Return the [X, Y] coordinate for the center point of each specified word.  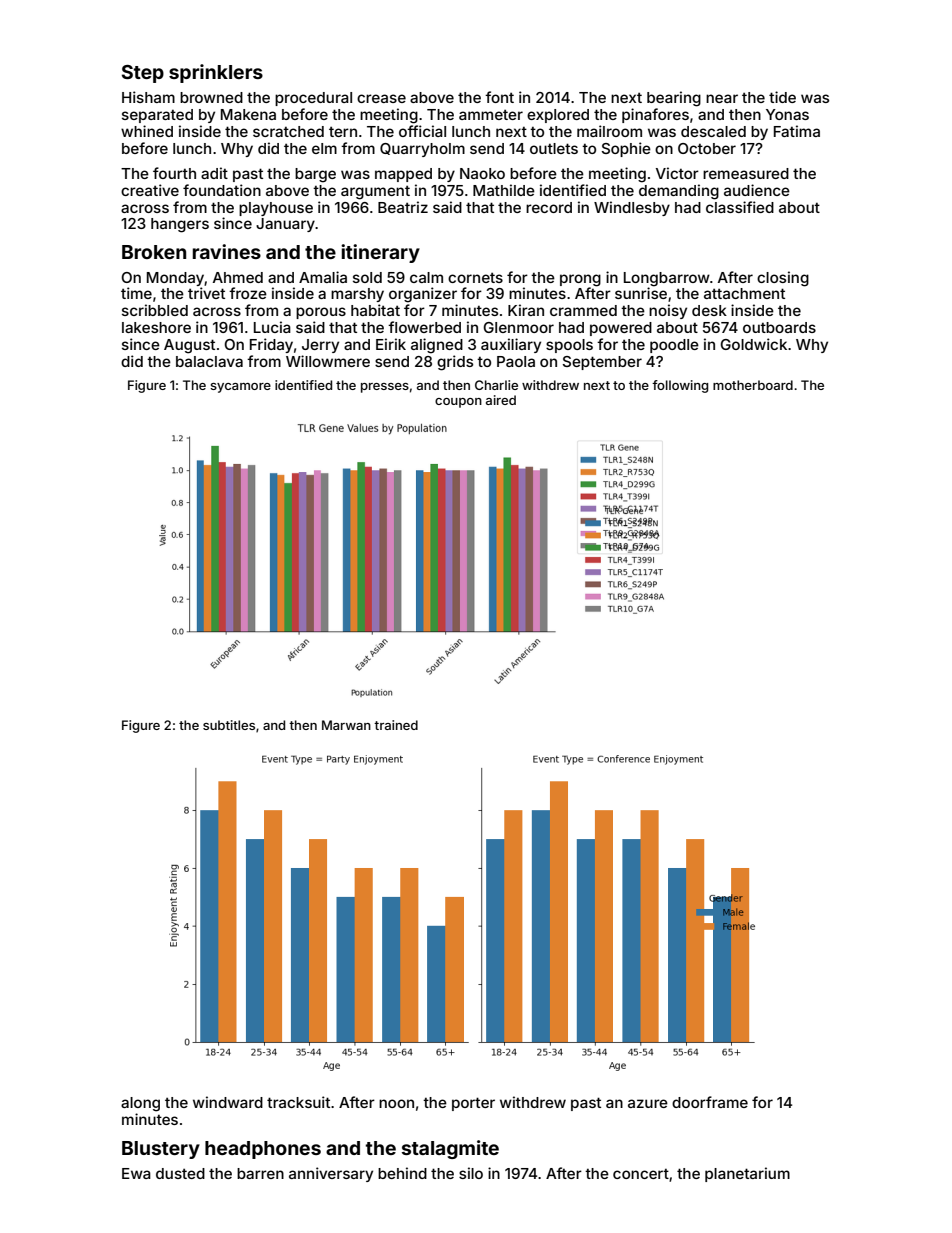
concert [641, 1174]
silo [471, 1173]
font [499, 97]
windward [228, 1102]
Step [143, 74]
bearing [674, 99]
